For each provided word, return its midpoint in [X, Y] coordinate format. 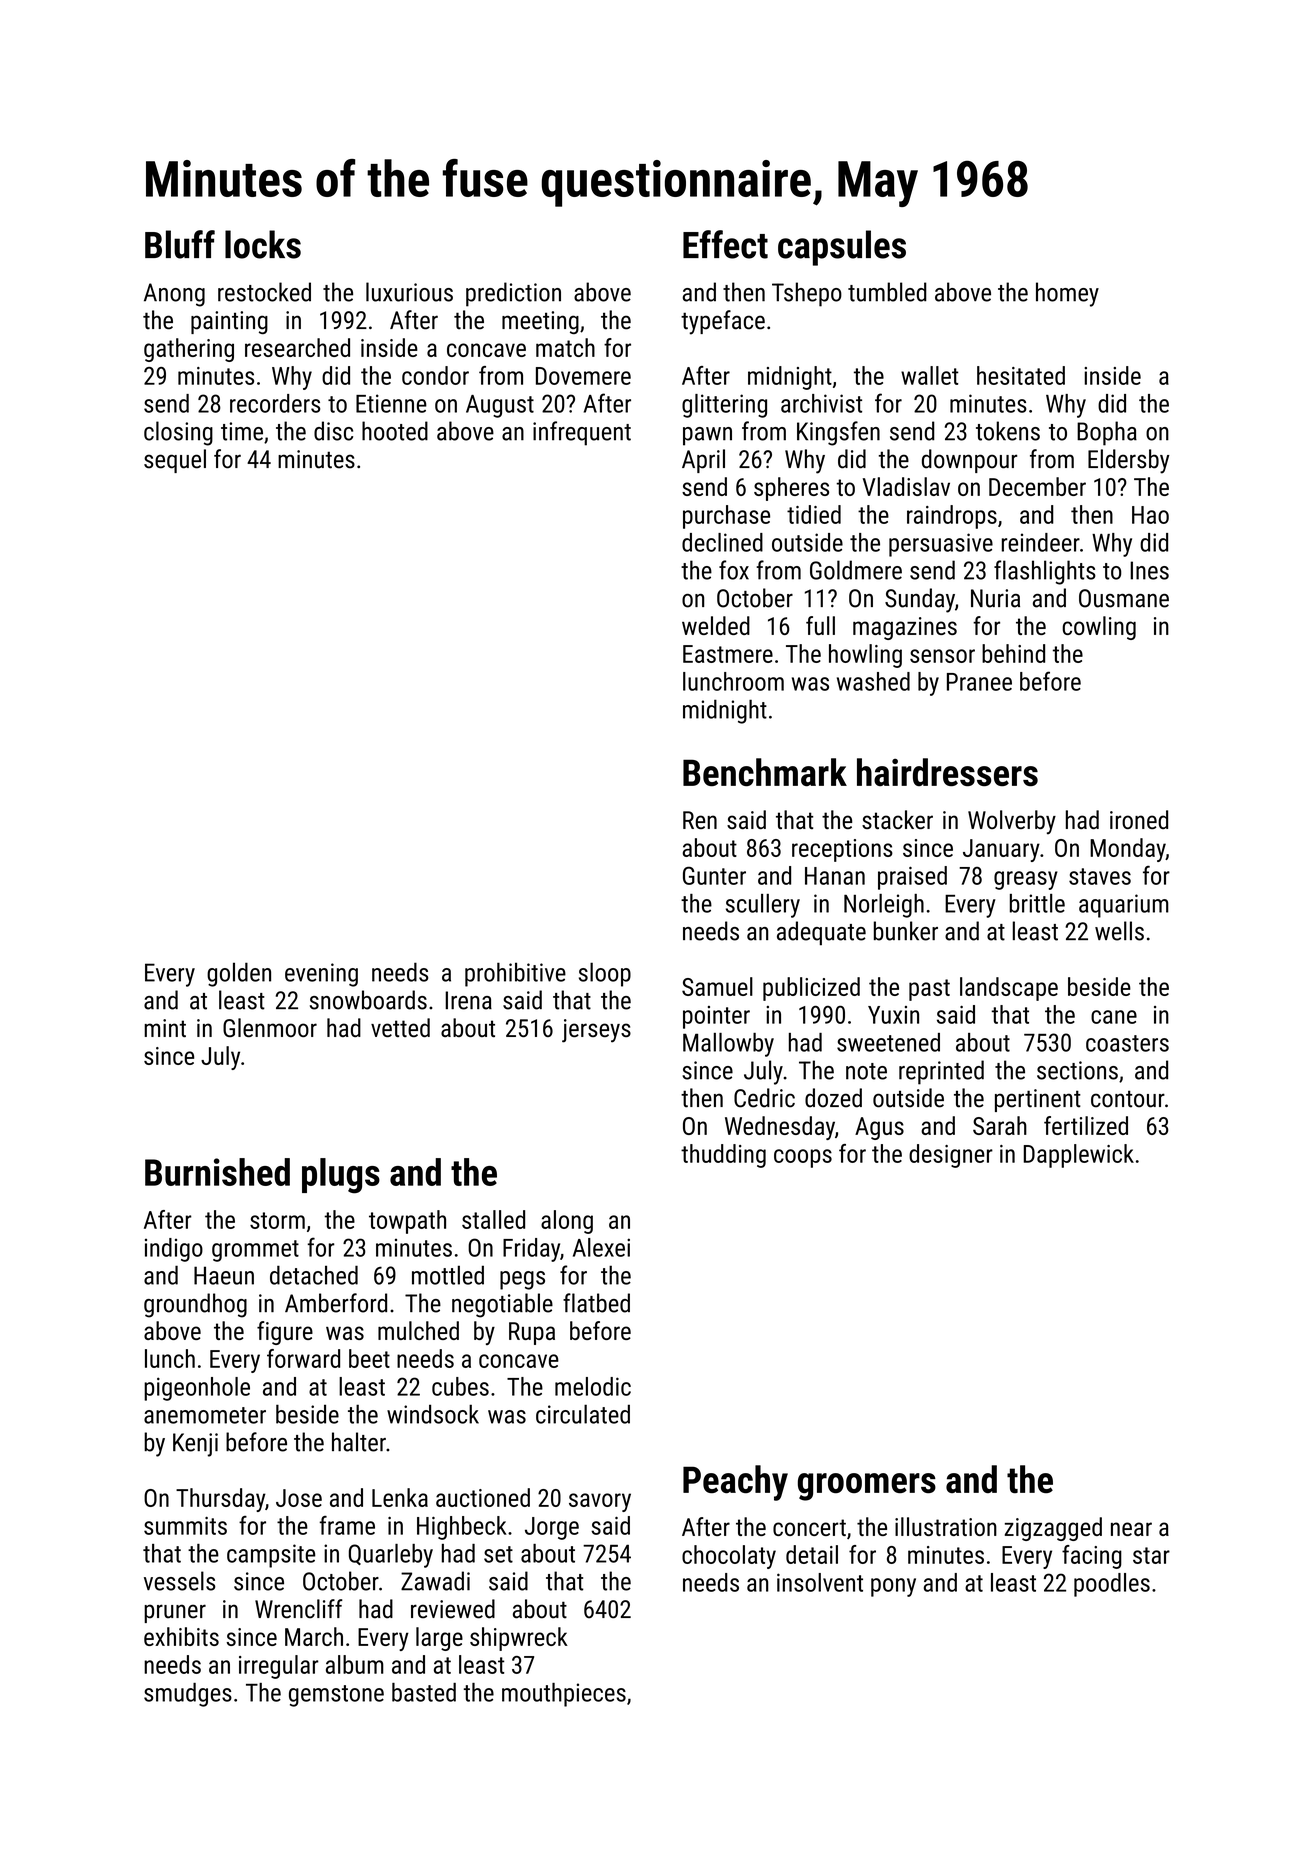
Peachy [735, 1483]
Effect [725, 244]
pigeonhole [197, 1389]
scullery [763, 906]
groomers [867, 1487]
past [929, 990]
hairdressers [947, 772]
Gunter [714, 875]
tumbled [887, 292]
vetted [400, 1027]
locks [263, 244]
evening [321, 975]
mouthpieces [564, 1695]
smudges [188, 1695]
